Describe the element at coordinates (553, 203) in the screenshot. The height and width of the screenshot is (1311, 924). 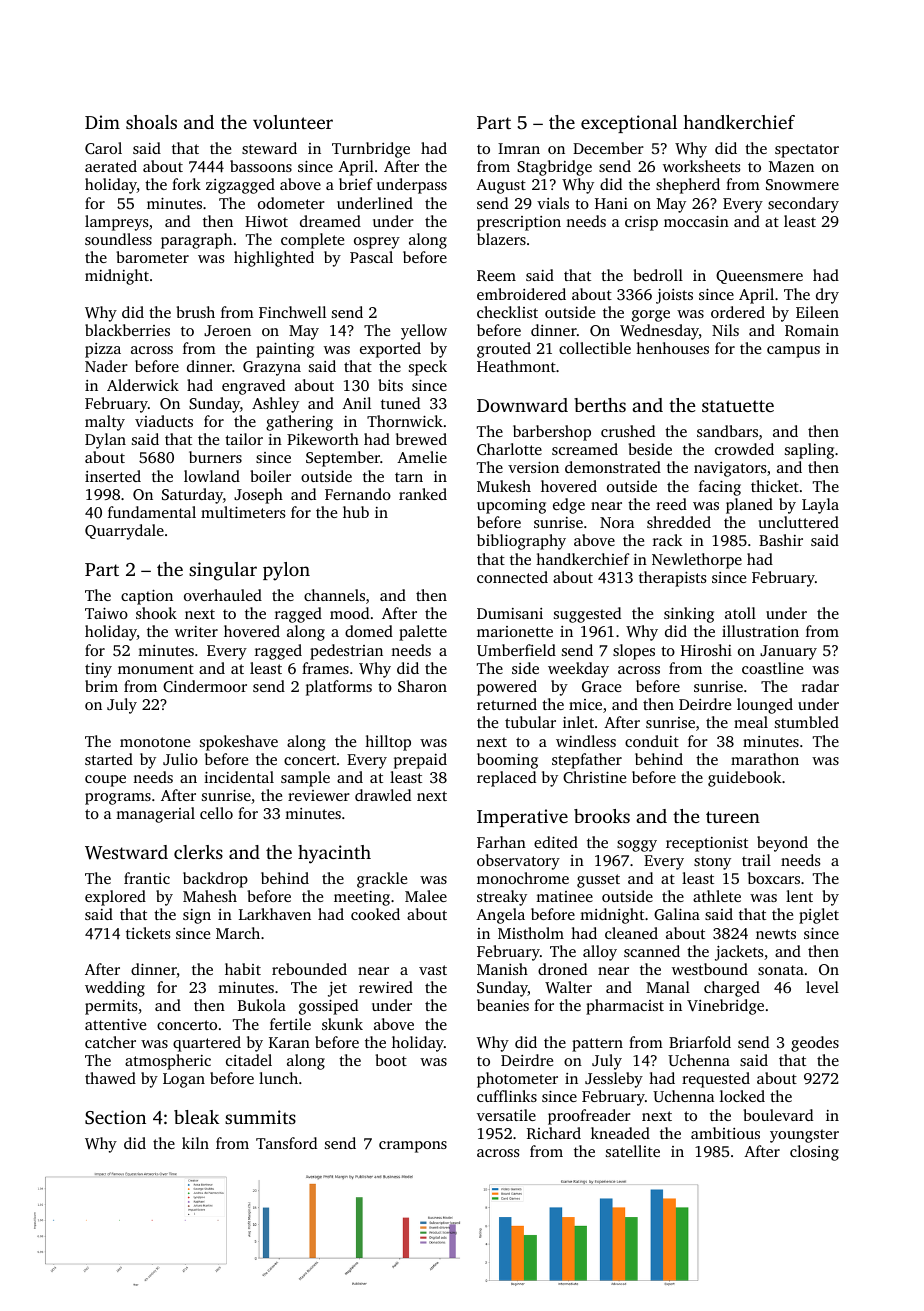
I see `vials` at that location.
